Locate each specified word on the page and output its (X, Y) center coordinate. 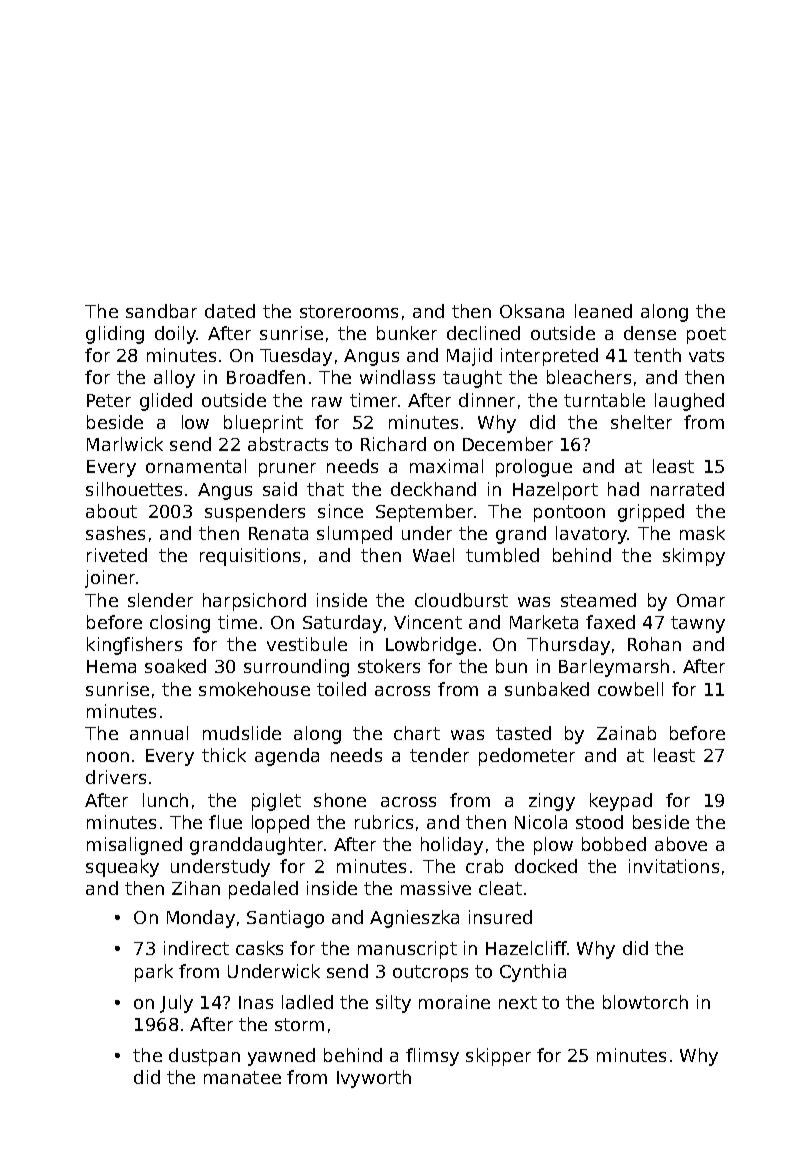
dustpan (204, 1057)
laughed (689, 402)
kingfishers (134, 646)
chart (417, 733)
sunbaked (547, 689)
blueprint (263, 424)
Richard (393, 444)
